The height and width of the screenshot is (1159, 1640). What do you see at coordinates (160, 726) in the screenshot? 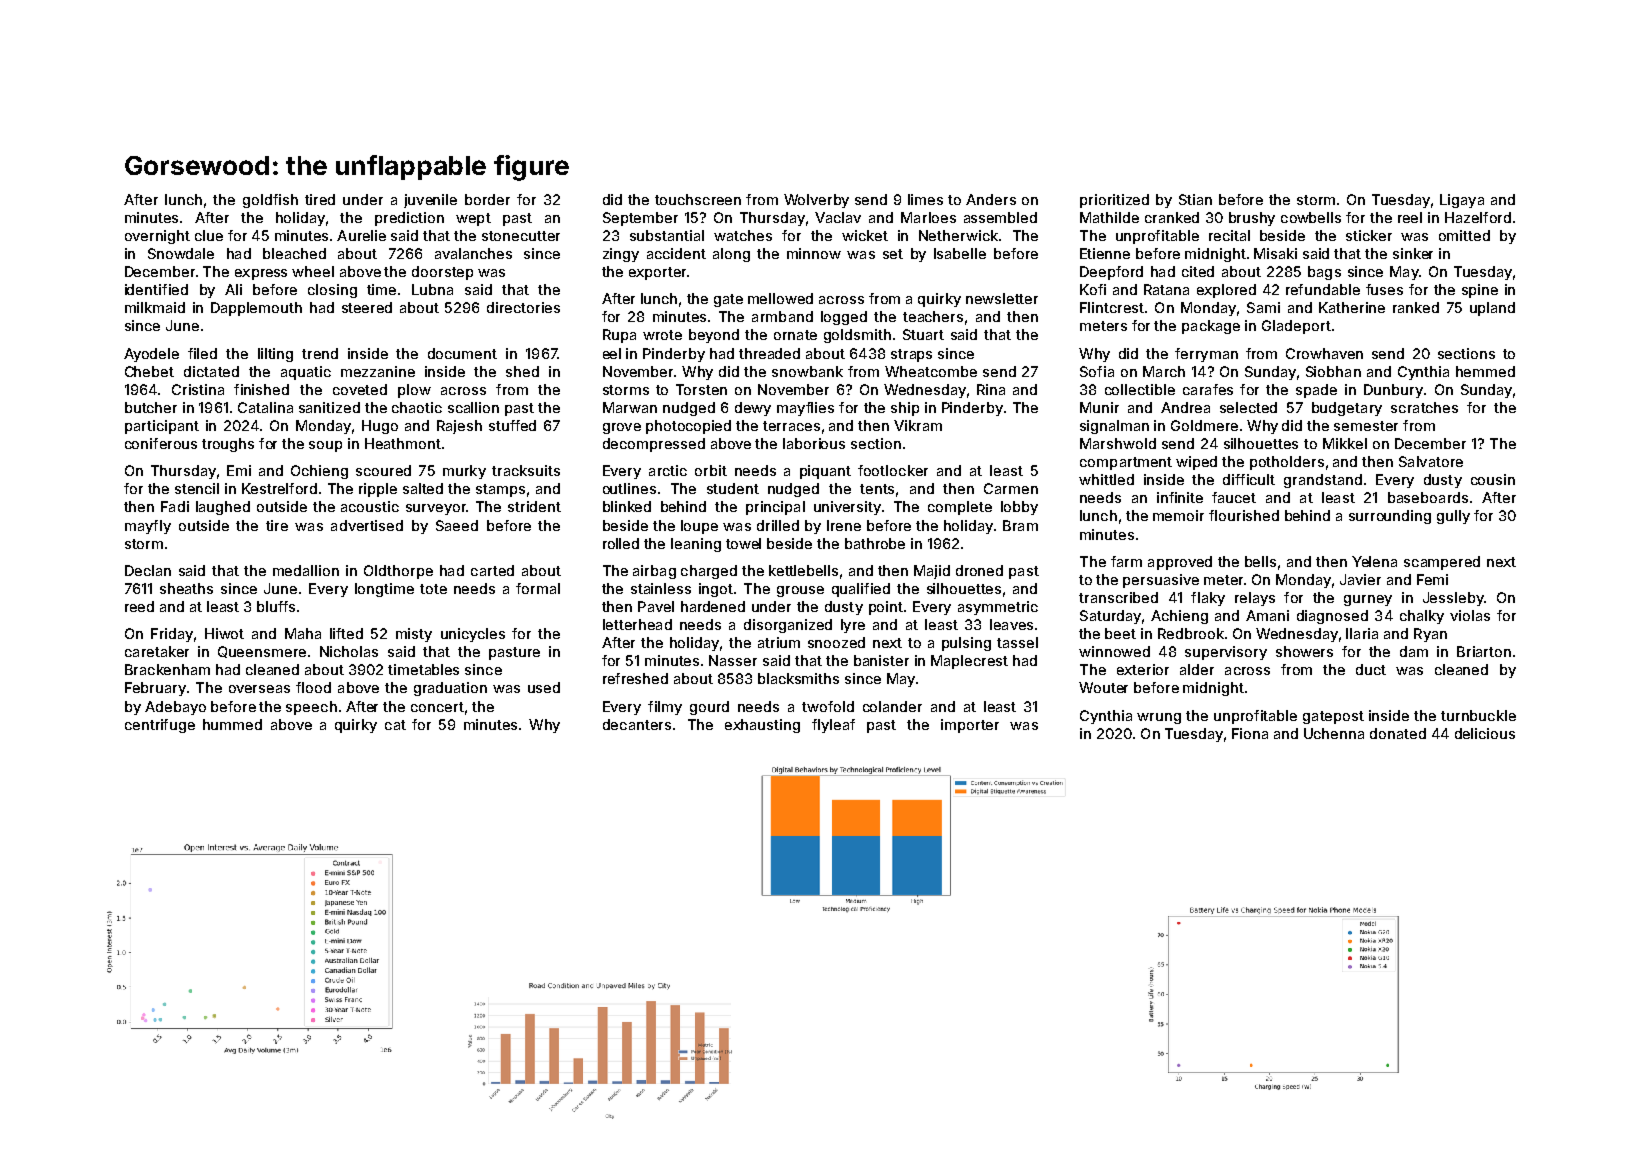
I see `centrifuge` at bounding box center [160, 726].
